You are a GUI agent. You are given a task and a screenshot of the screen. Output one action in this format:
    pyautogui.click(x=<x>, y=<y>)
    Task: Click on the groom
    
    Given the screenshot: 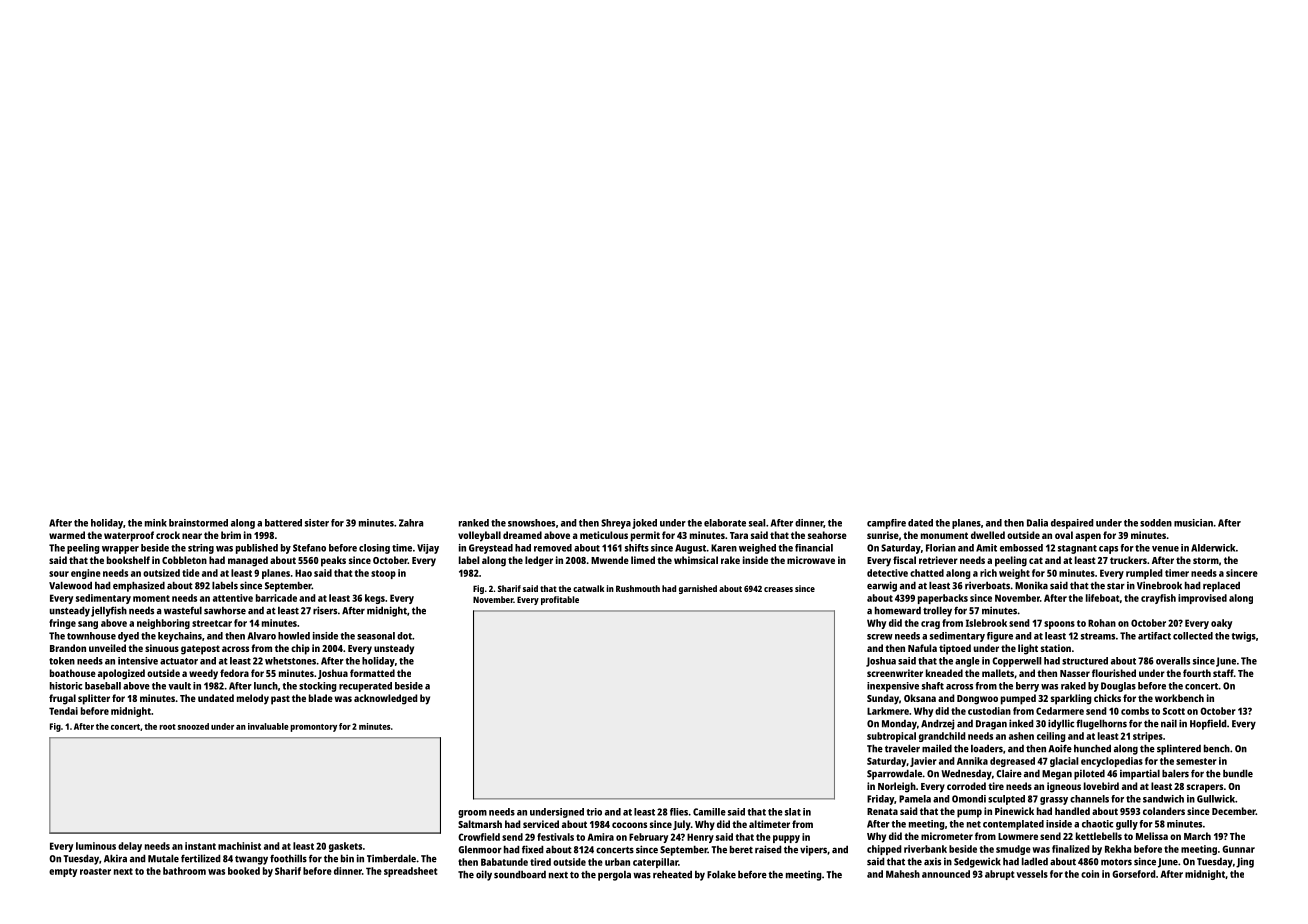 What is the action you would take?
    pyautogui.click(x=472, y=814)
